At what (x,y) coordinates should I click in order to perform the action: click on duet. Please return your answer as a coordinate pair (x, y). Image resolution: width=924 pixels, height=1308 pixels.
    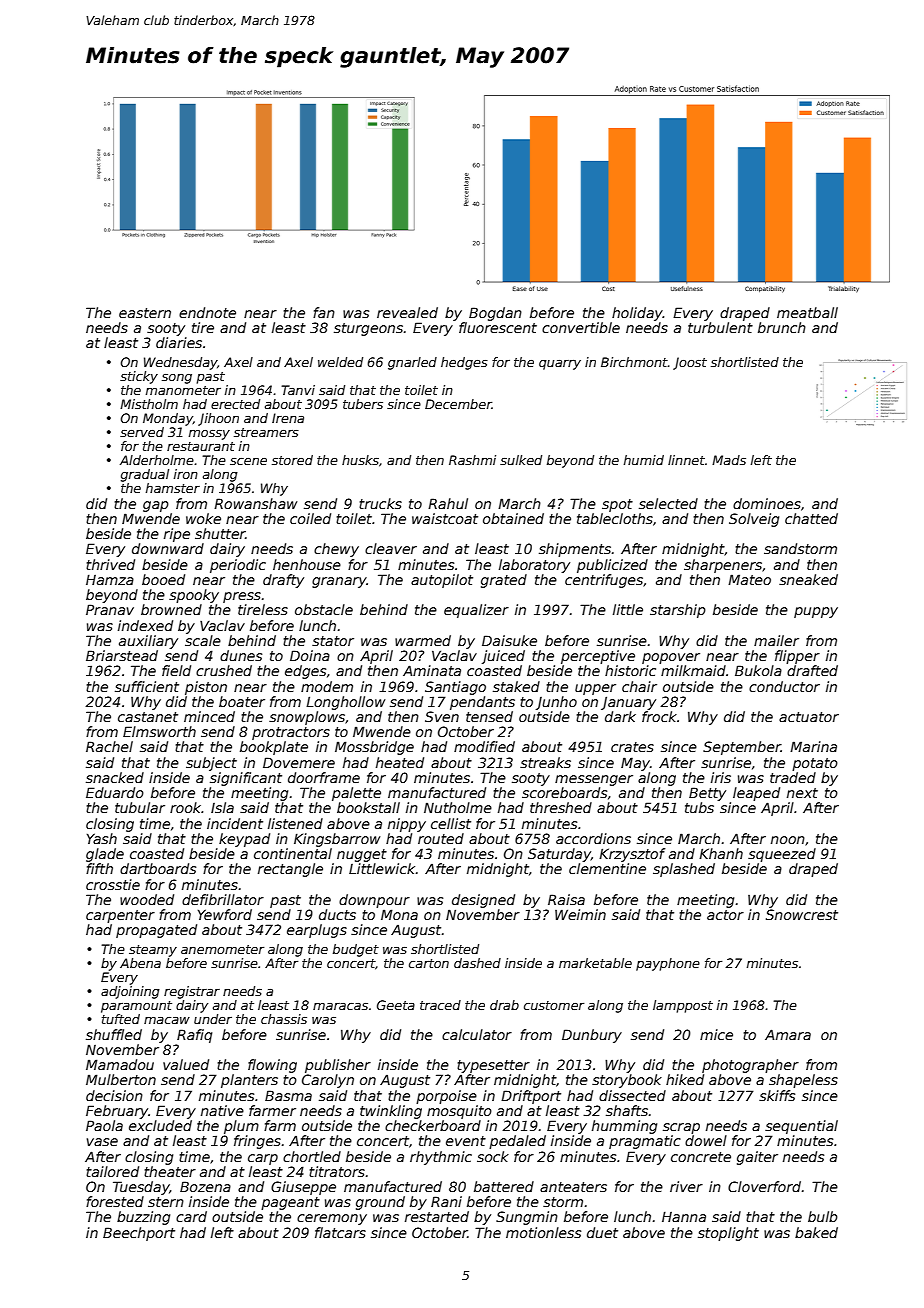
    Looking at the image, I should click on (602, 1232).
